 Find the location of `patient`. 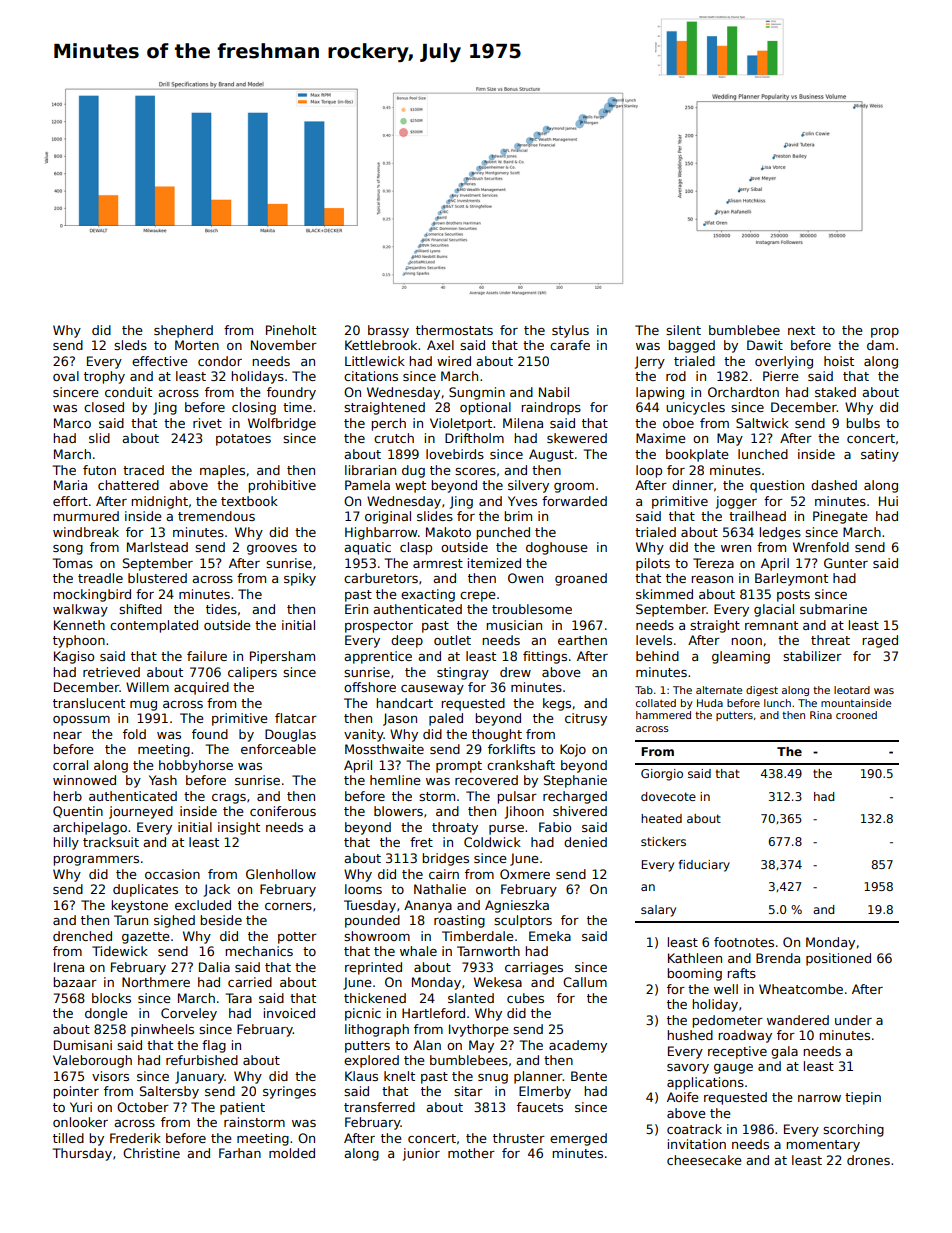

patient is located at coordinates (242, 1108).
